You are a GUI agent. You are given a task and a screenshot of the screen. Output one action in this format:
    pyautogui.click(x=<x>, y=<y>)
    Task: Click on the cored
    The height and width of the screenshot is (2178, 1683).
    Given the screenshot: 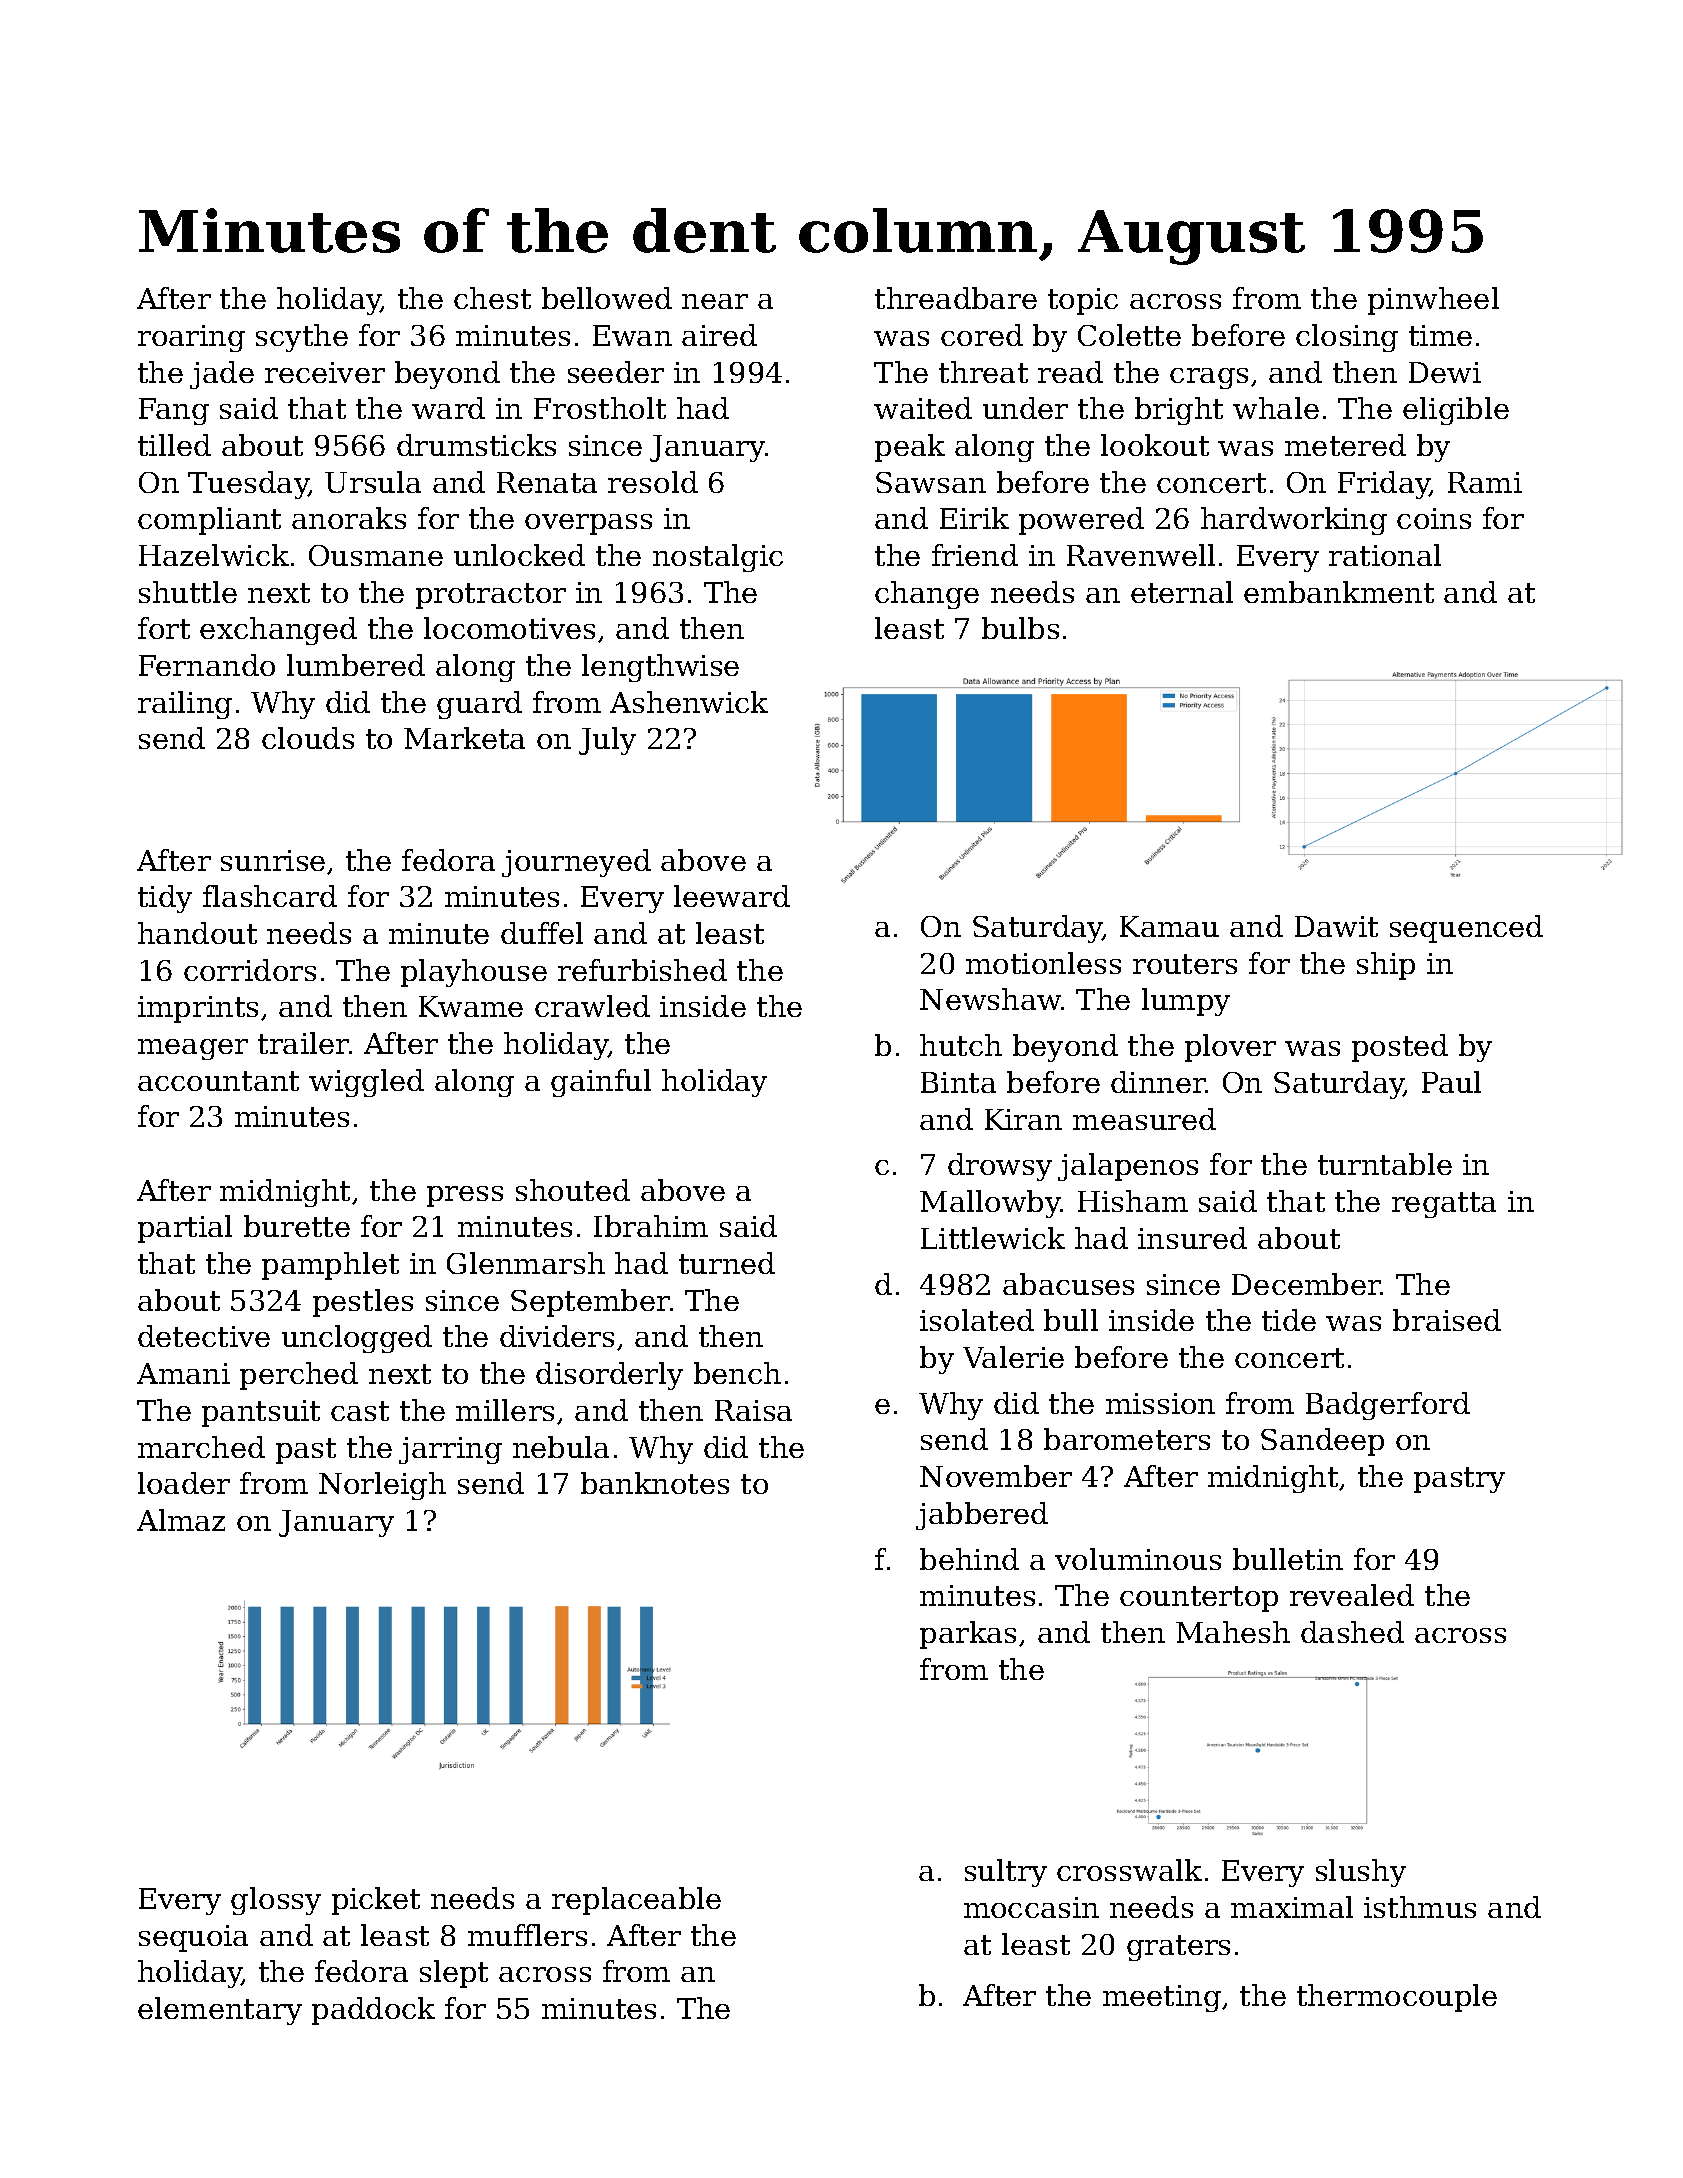 What is the action you would take?
    pyautogui.click(x=982, y=335)
